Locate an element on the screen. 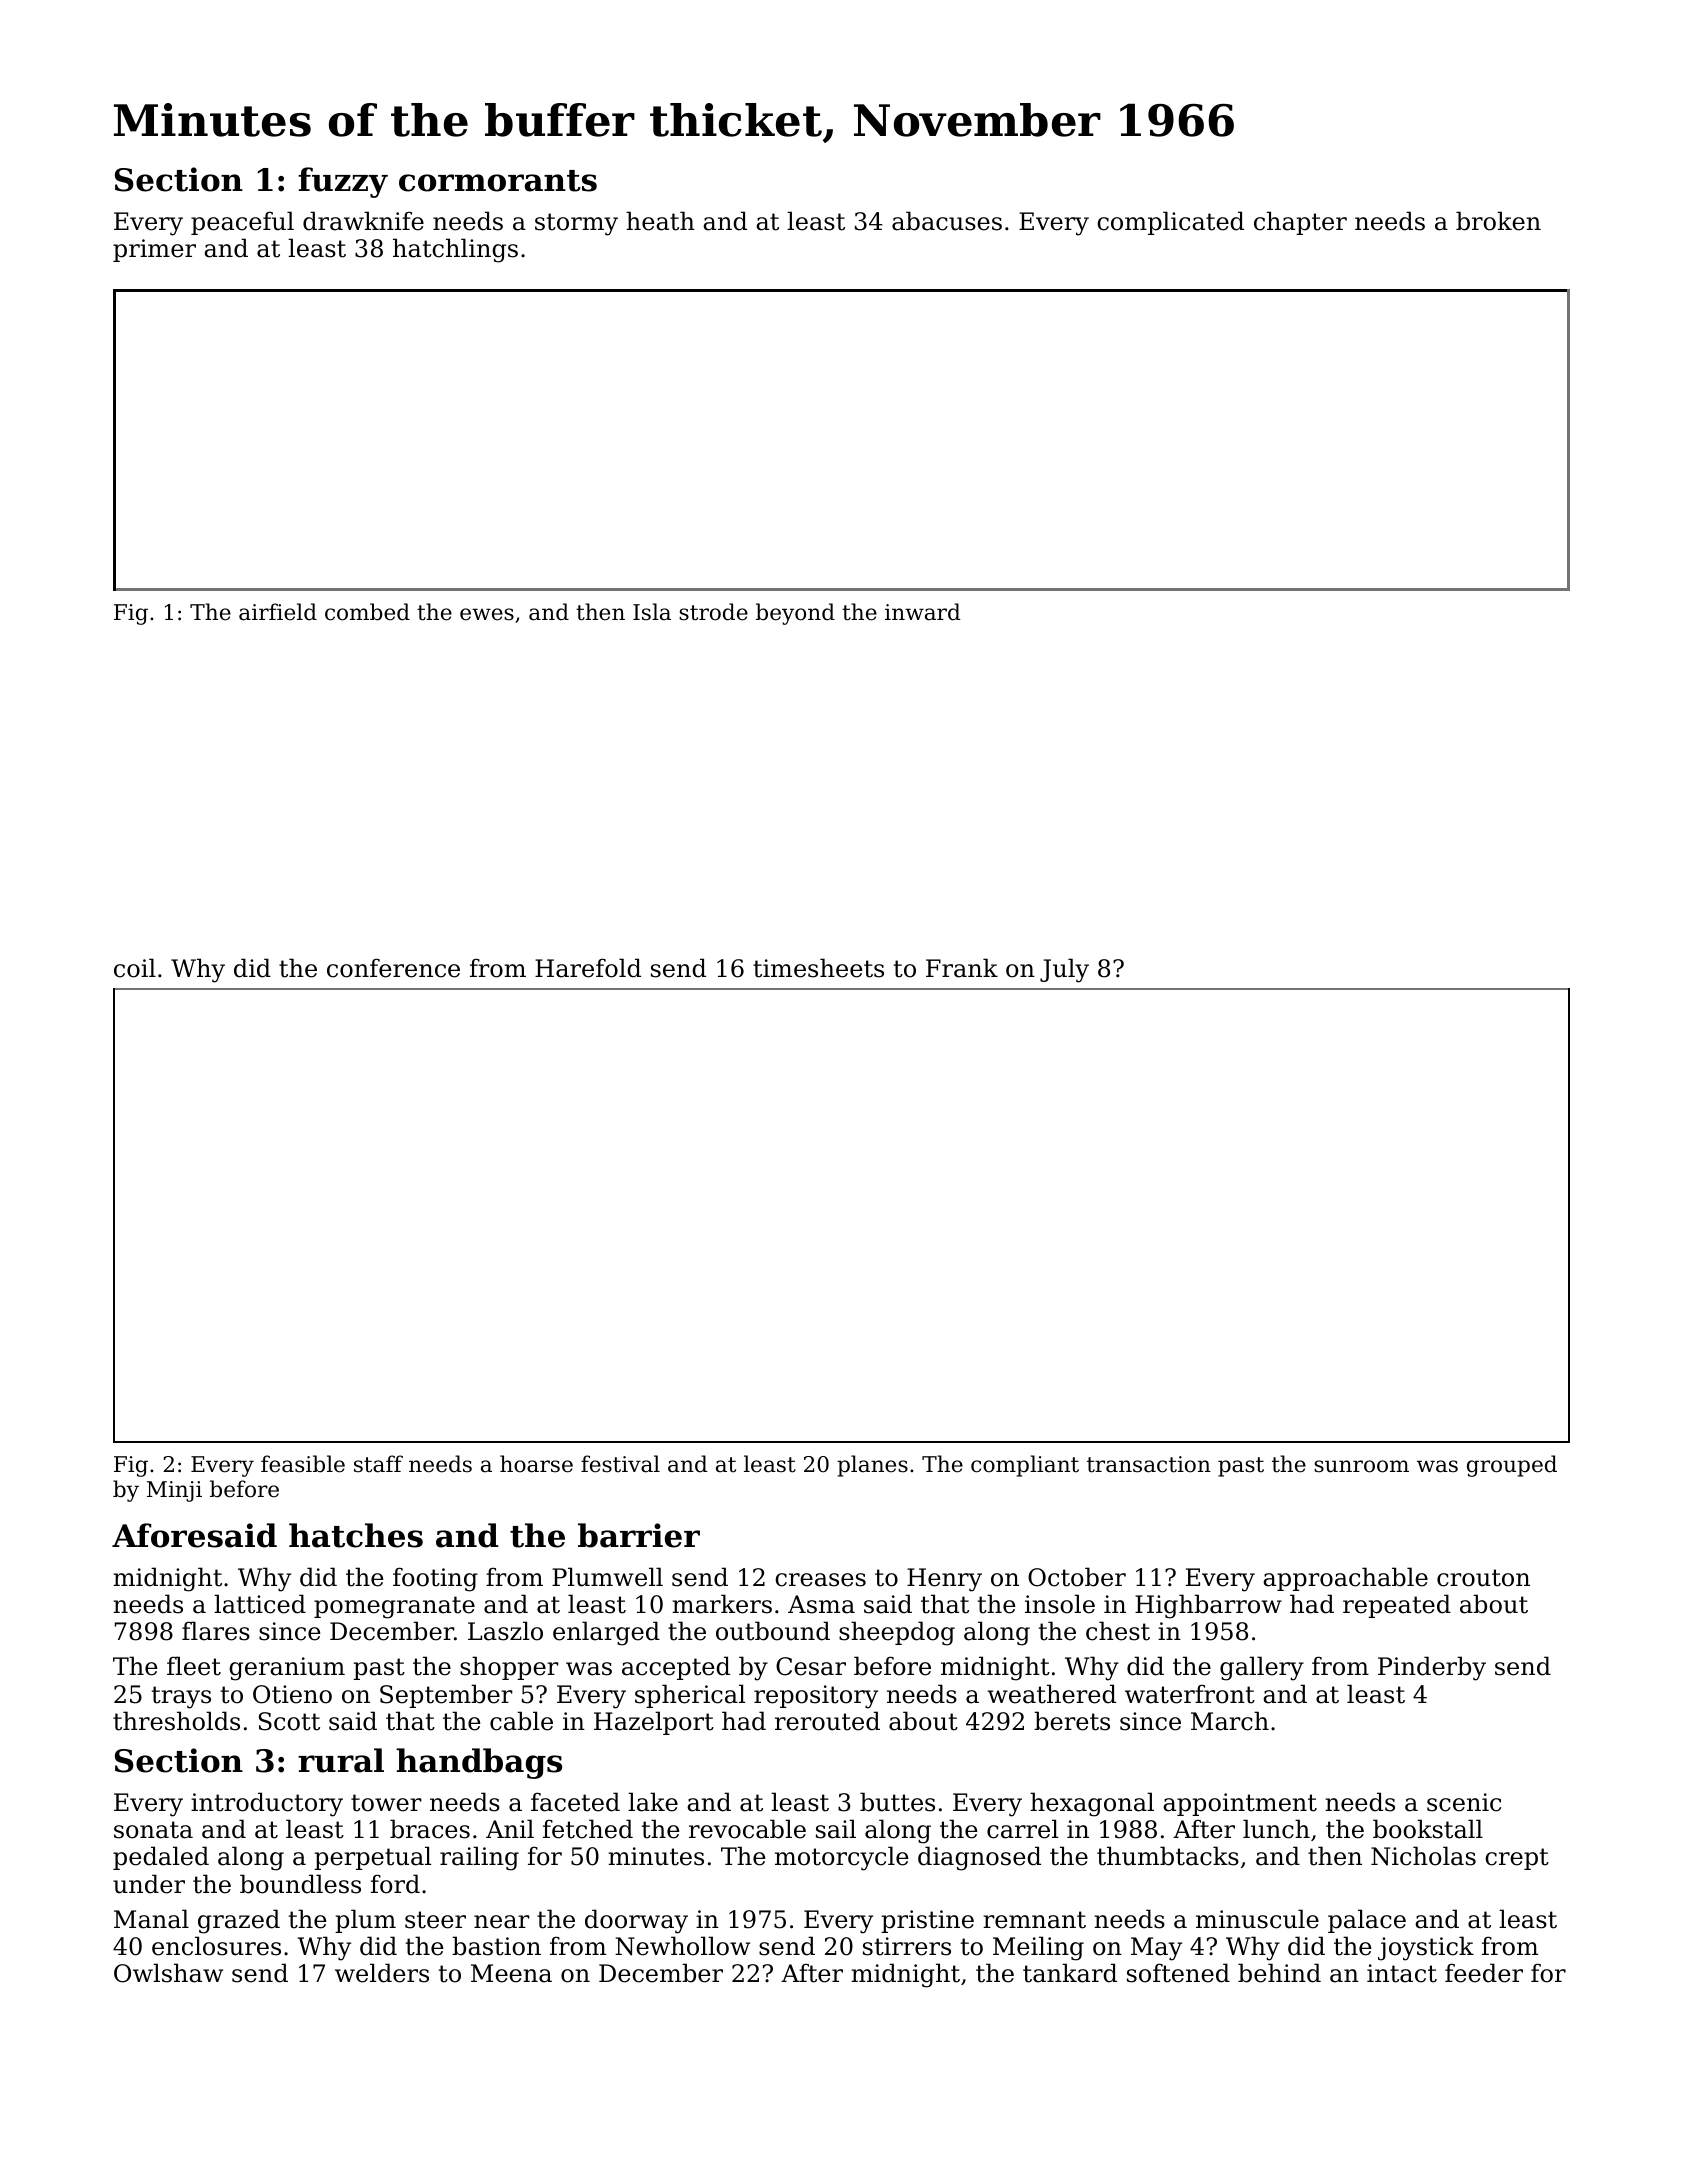 This screenshot has width=1683, height=2178. geranium is located at coordinates (287, 1669).
